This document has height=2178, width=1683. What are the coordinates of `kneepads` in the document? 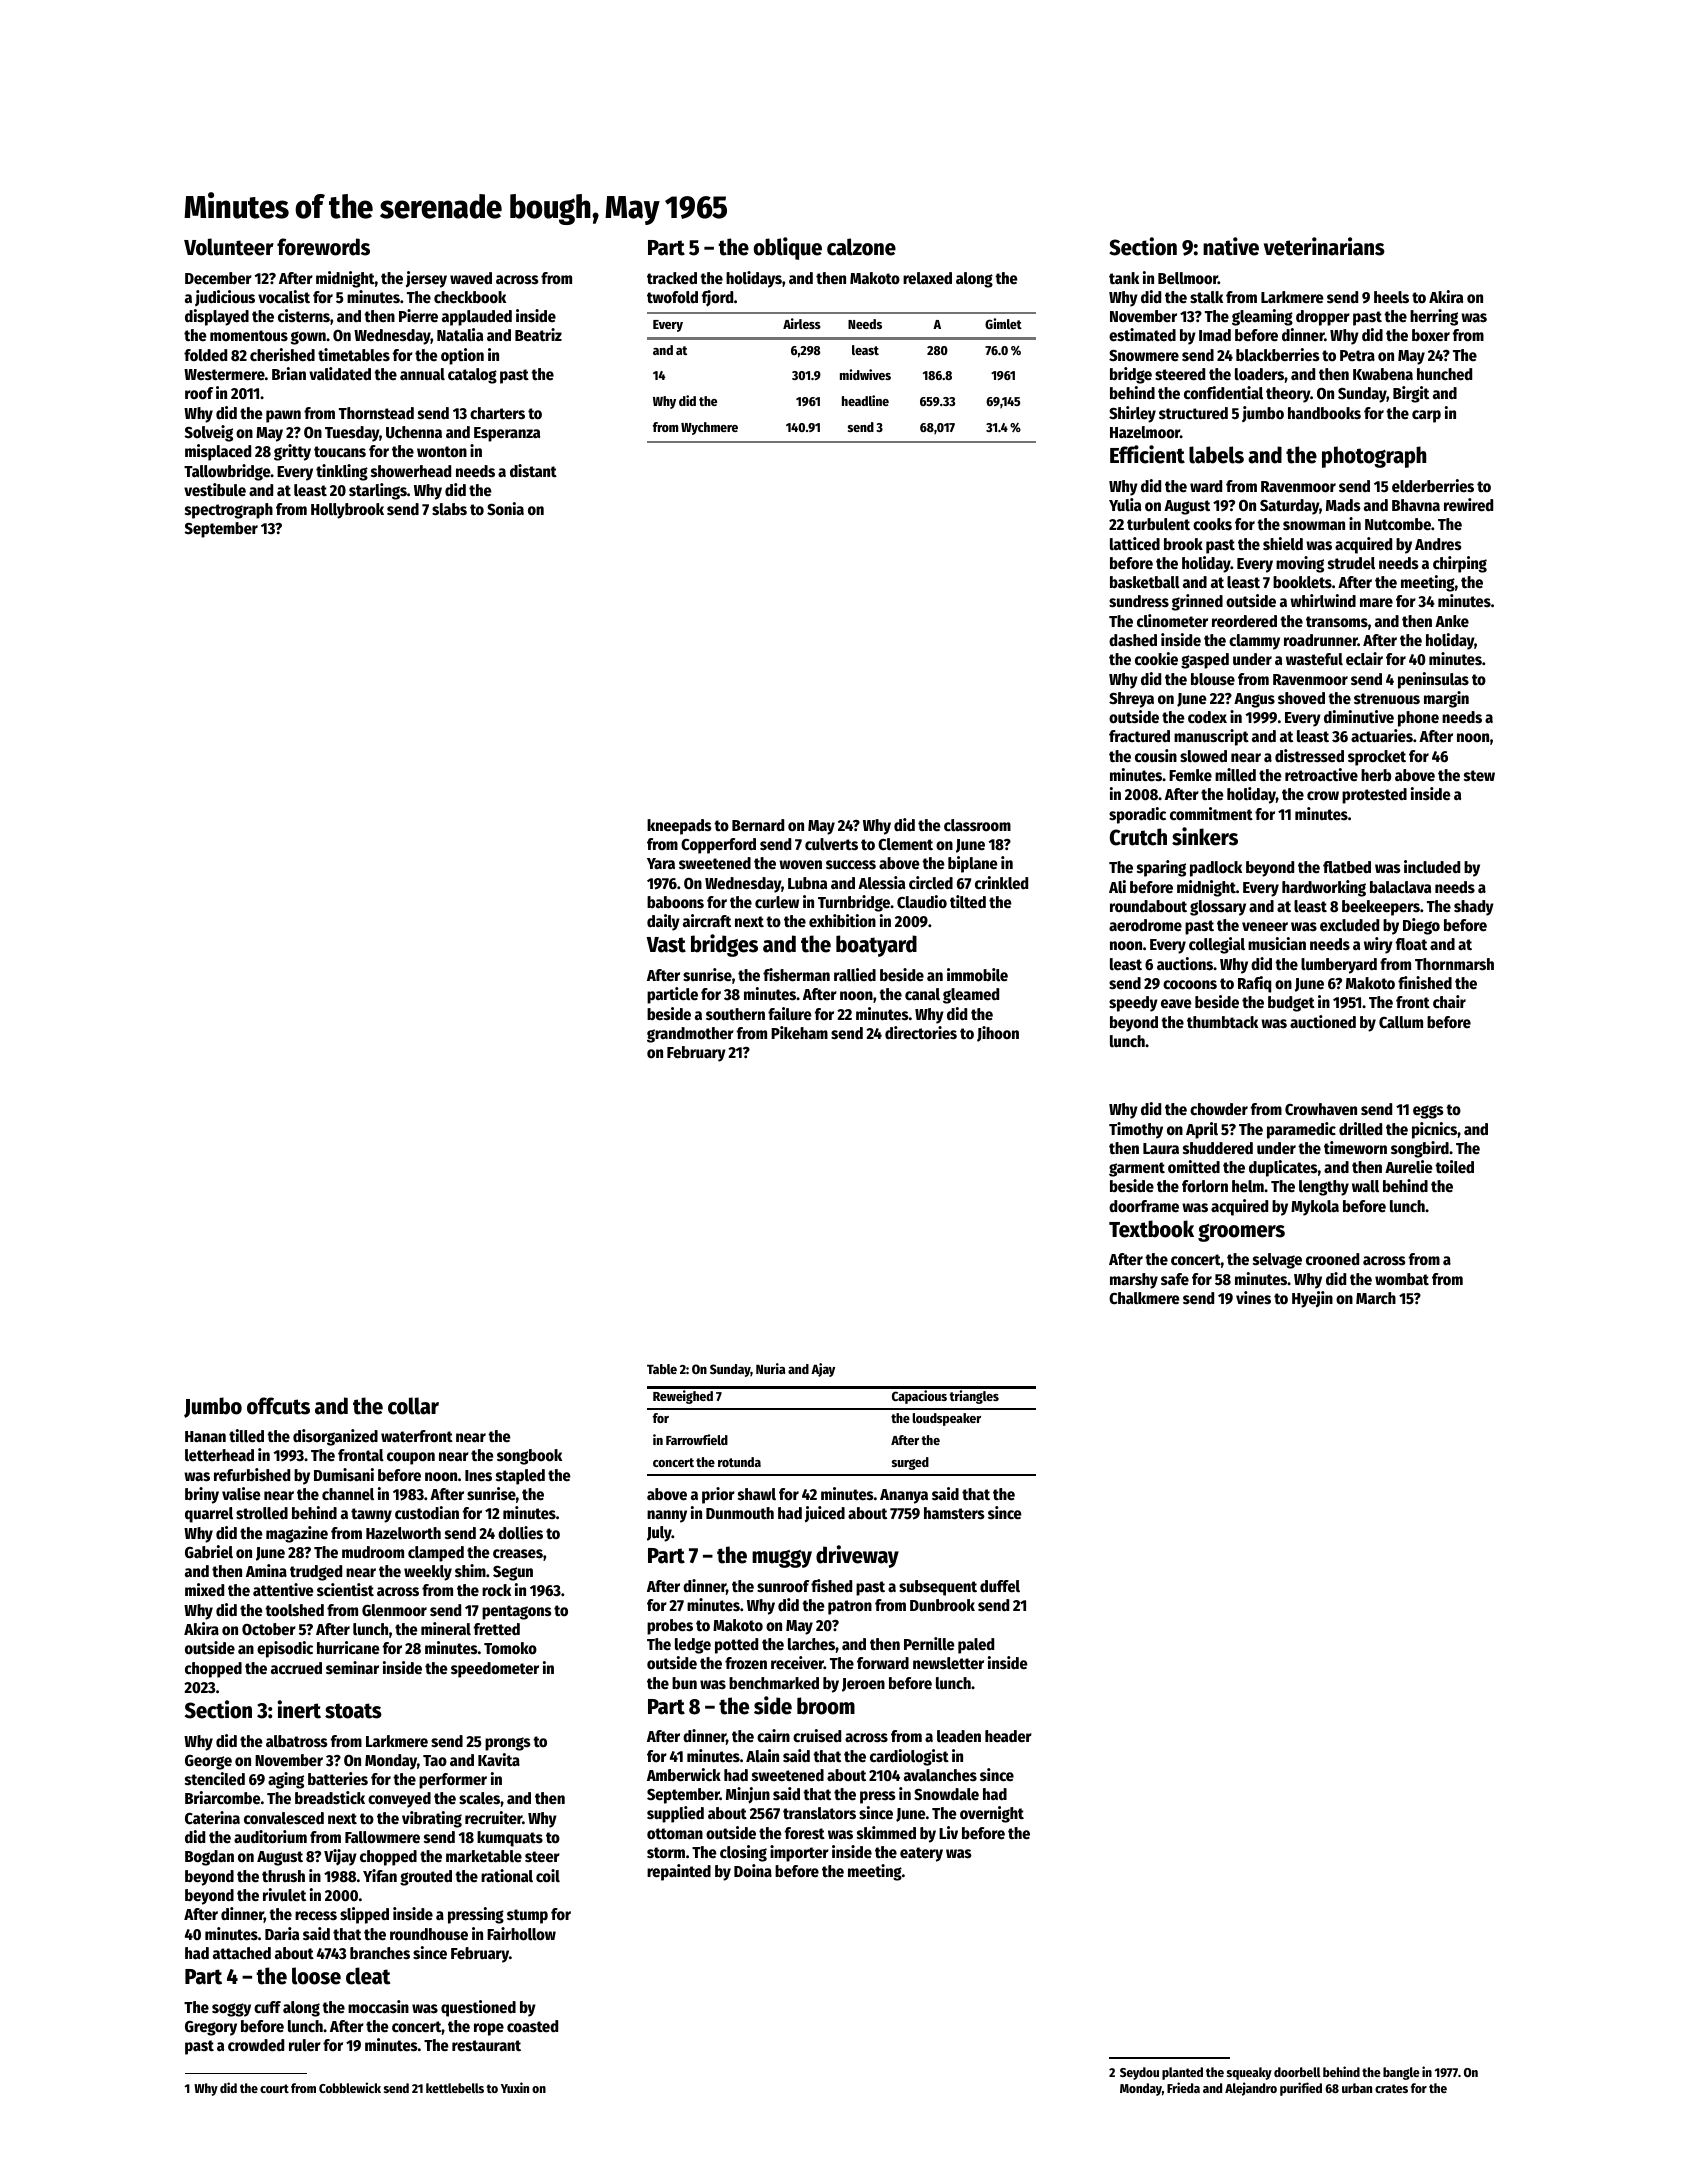 It's located at (679, 827).
